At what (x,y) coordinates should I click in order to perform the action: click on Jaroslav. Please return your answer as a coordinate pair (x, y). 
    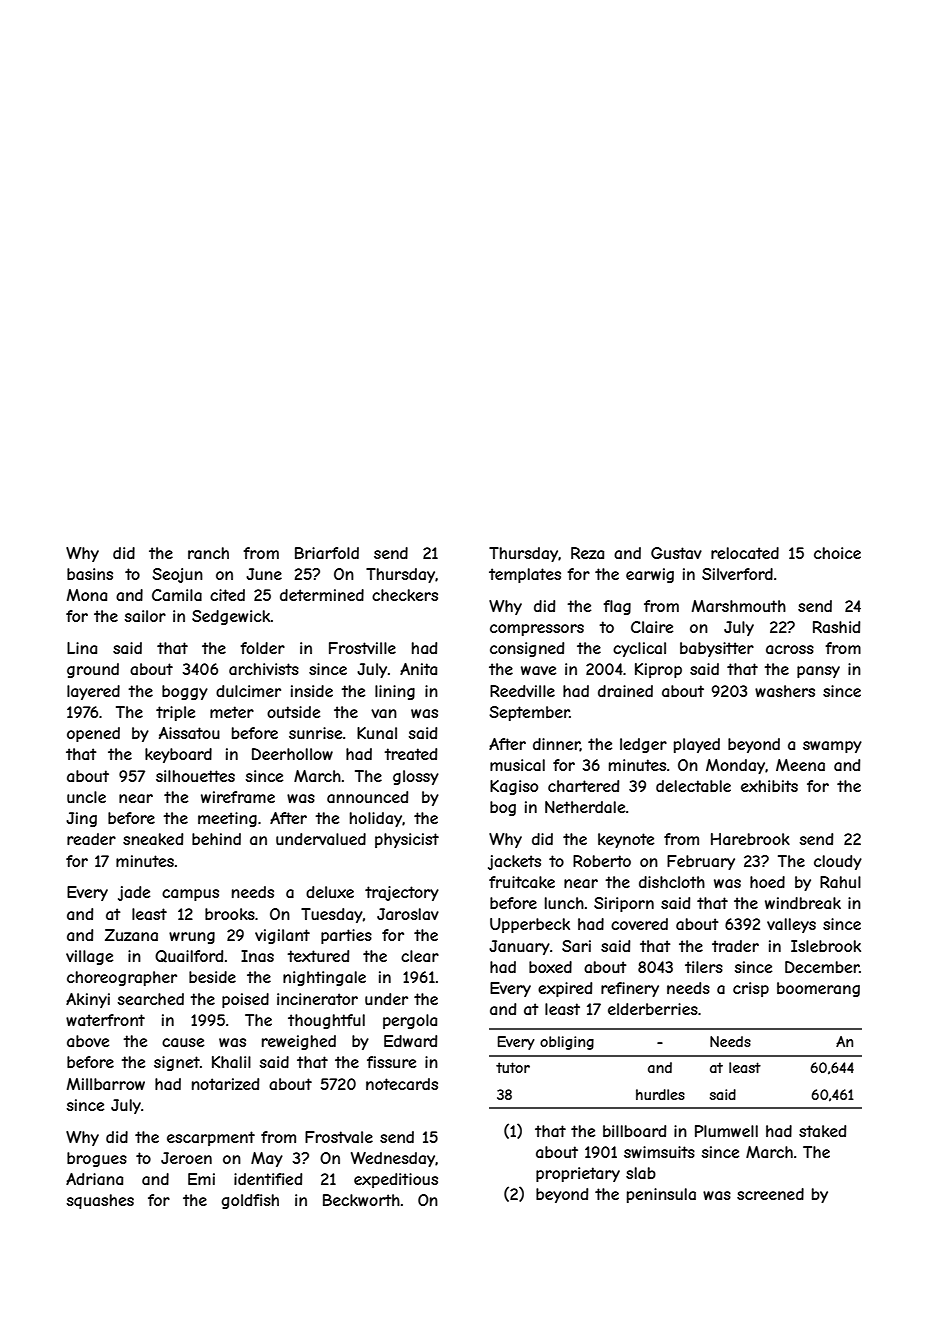
    Looking at the image, I should click on (408, 914).
